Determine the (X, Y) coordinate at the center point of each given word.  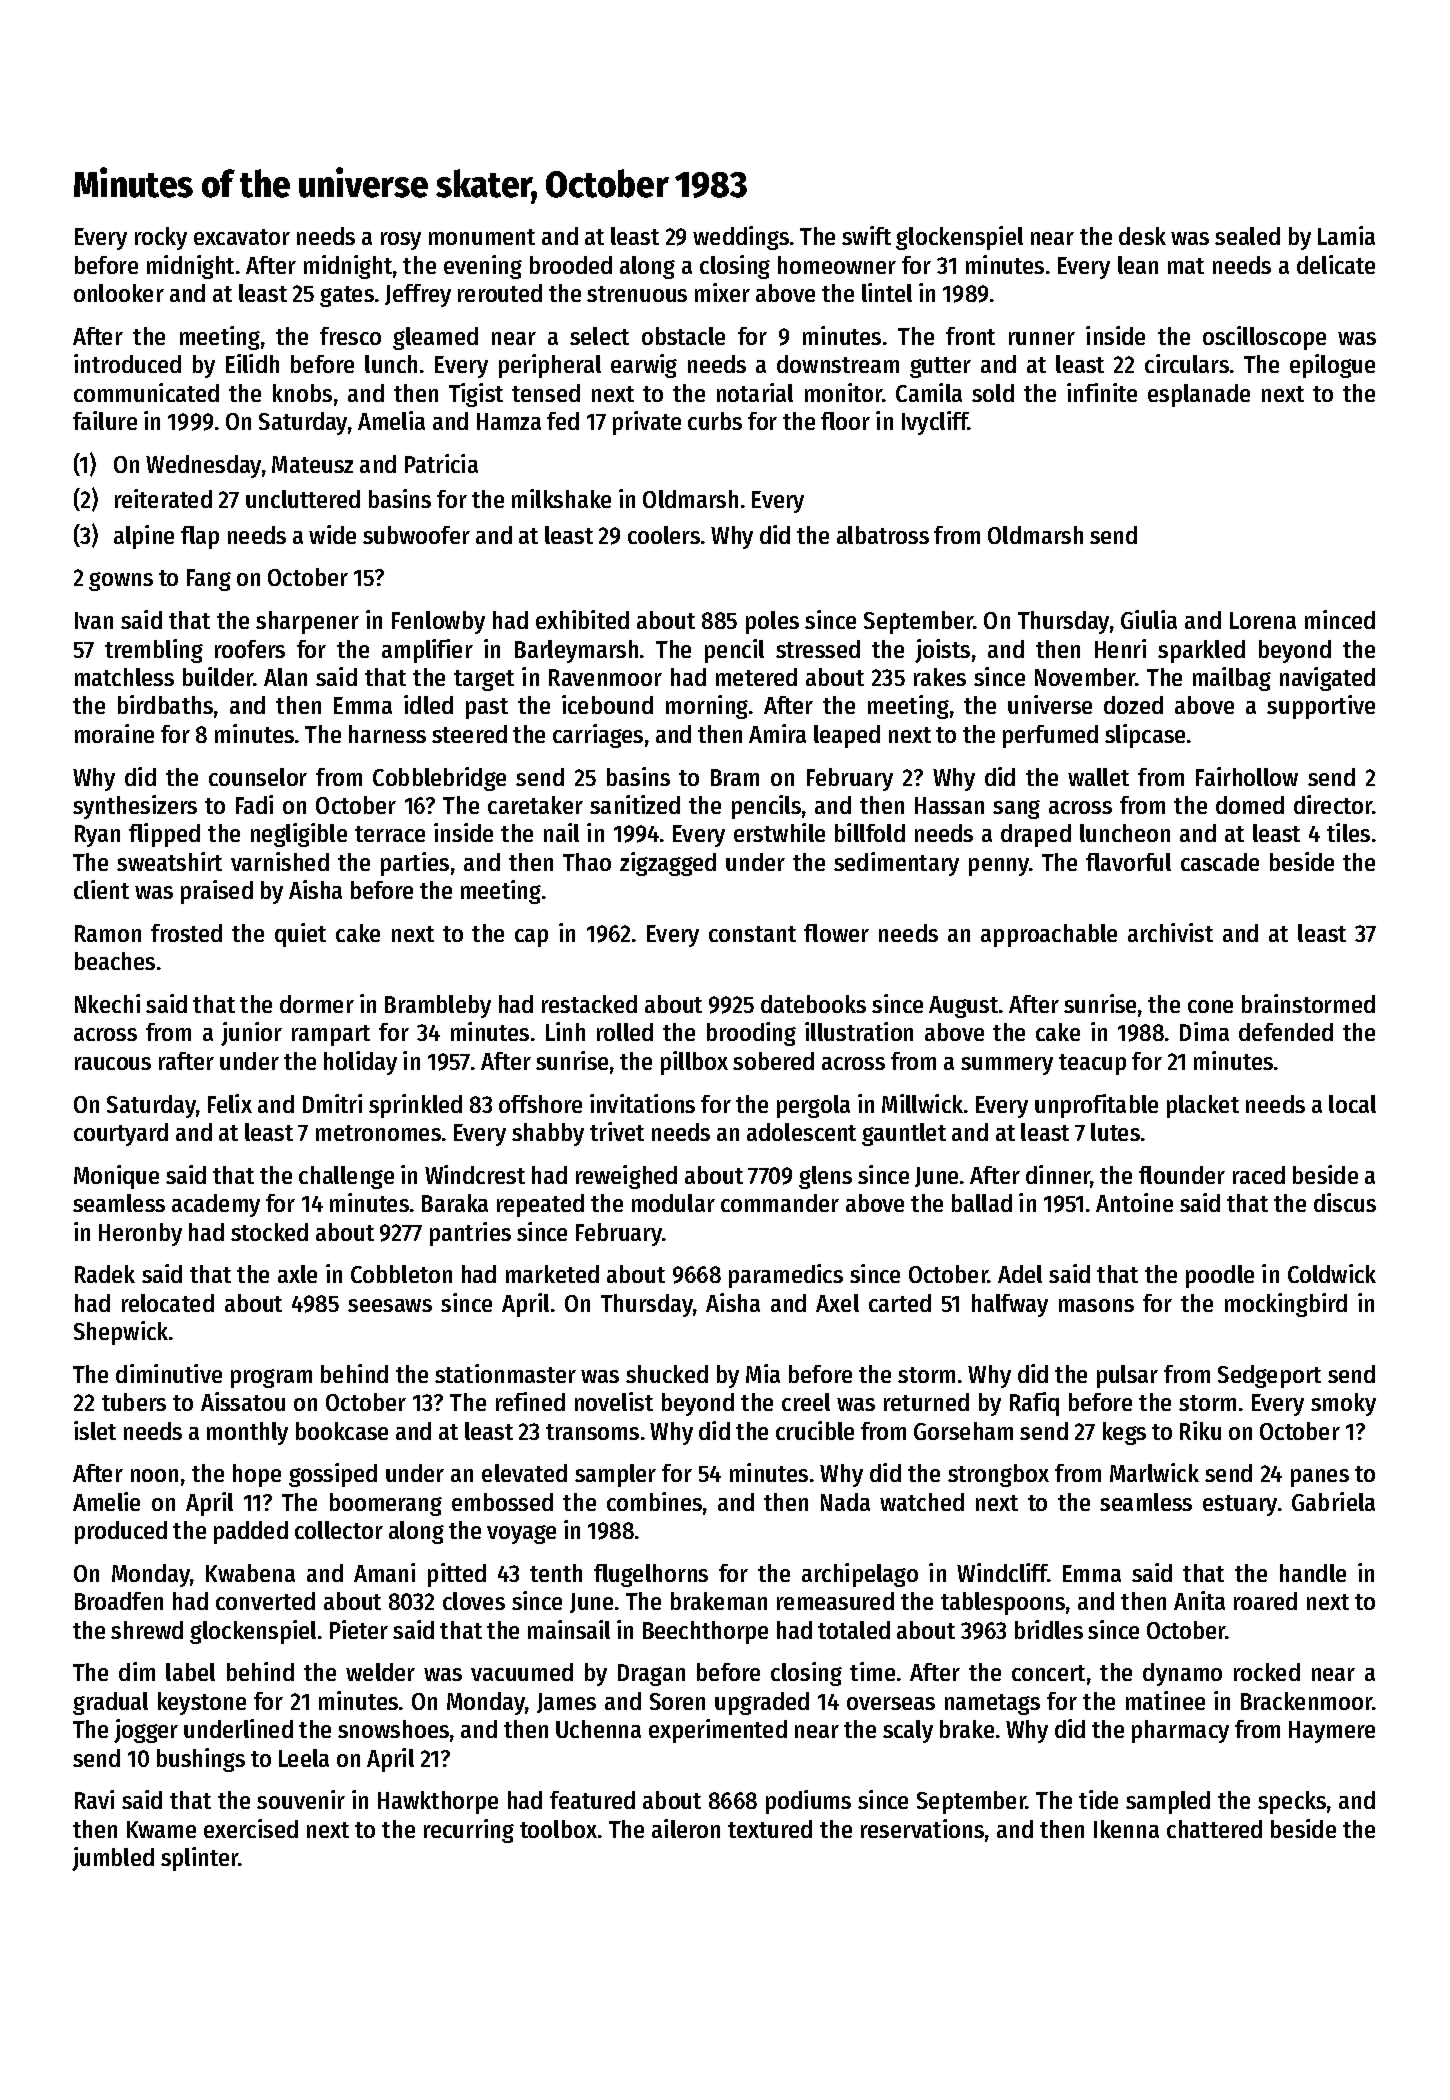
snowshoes (393, 1729)
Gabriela (1333, 1501)
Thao (587, 862)
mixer (722, 292)
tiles (1348, 832)
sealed (1247, 236)
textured (770, 1829)
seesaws (390, 1305)
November (1085, 677)
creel (806, 1402)
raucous (113, 1063)
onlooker (119, 293)
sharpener (307, 622)
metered (756, 677)
